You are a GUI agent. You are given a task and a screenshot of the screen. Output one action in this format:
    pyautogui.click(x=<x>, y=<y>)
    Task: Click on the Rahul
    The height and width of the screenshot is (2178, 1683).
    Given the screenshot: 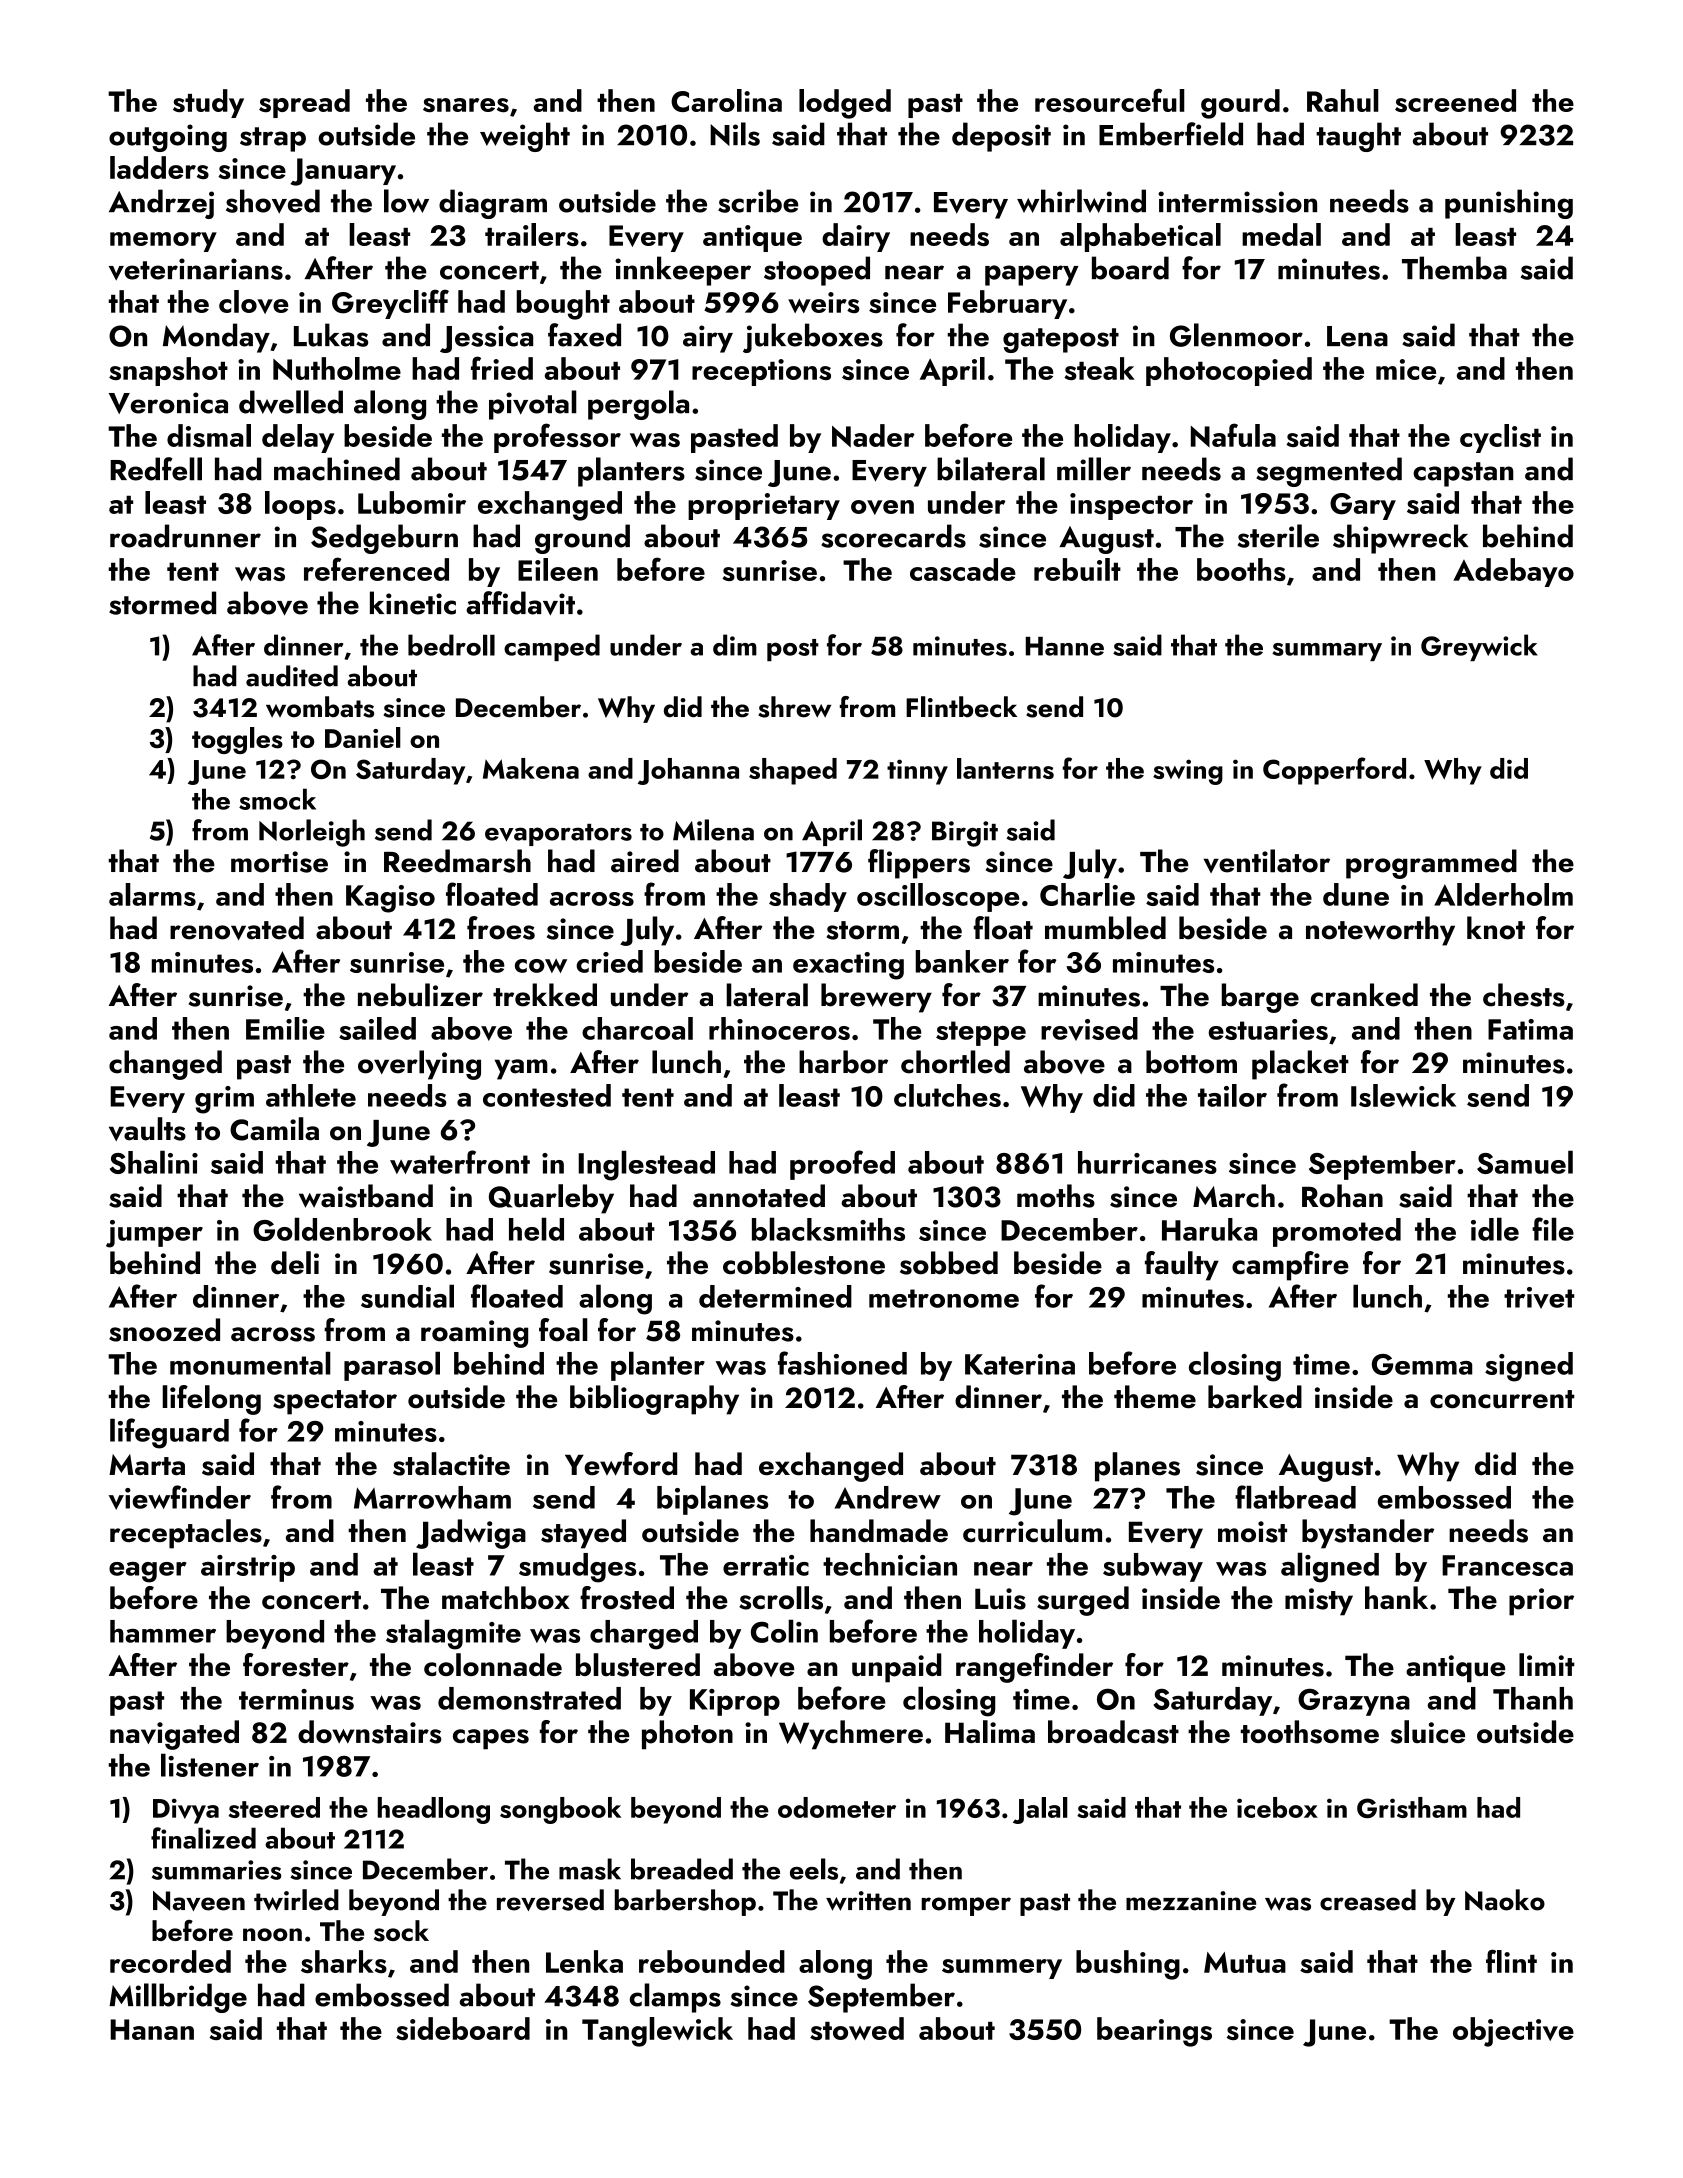 What is the action you would take?
    pyautogui.click(x=1343, y=100)
